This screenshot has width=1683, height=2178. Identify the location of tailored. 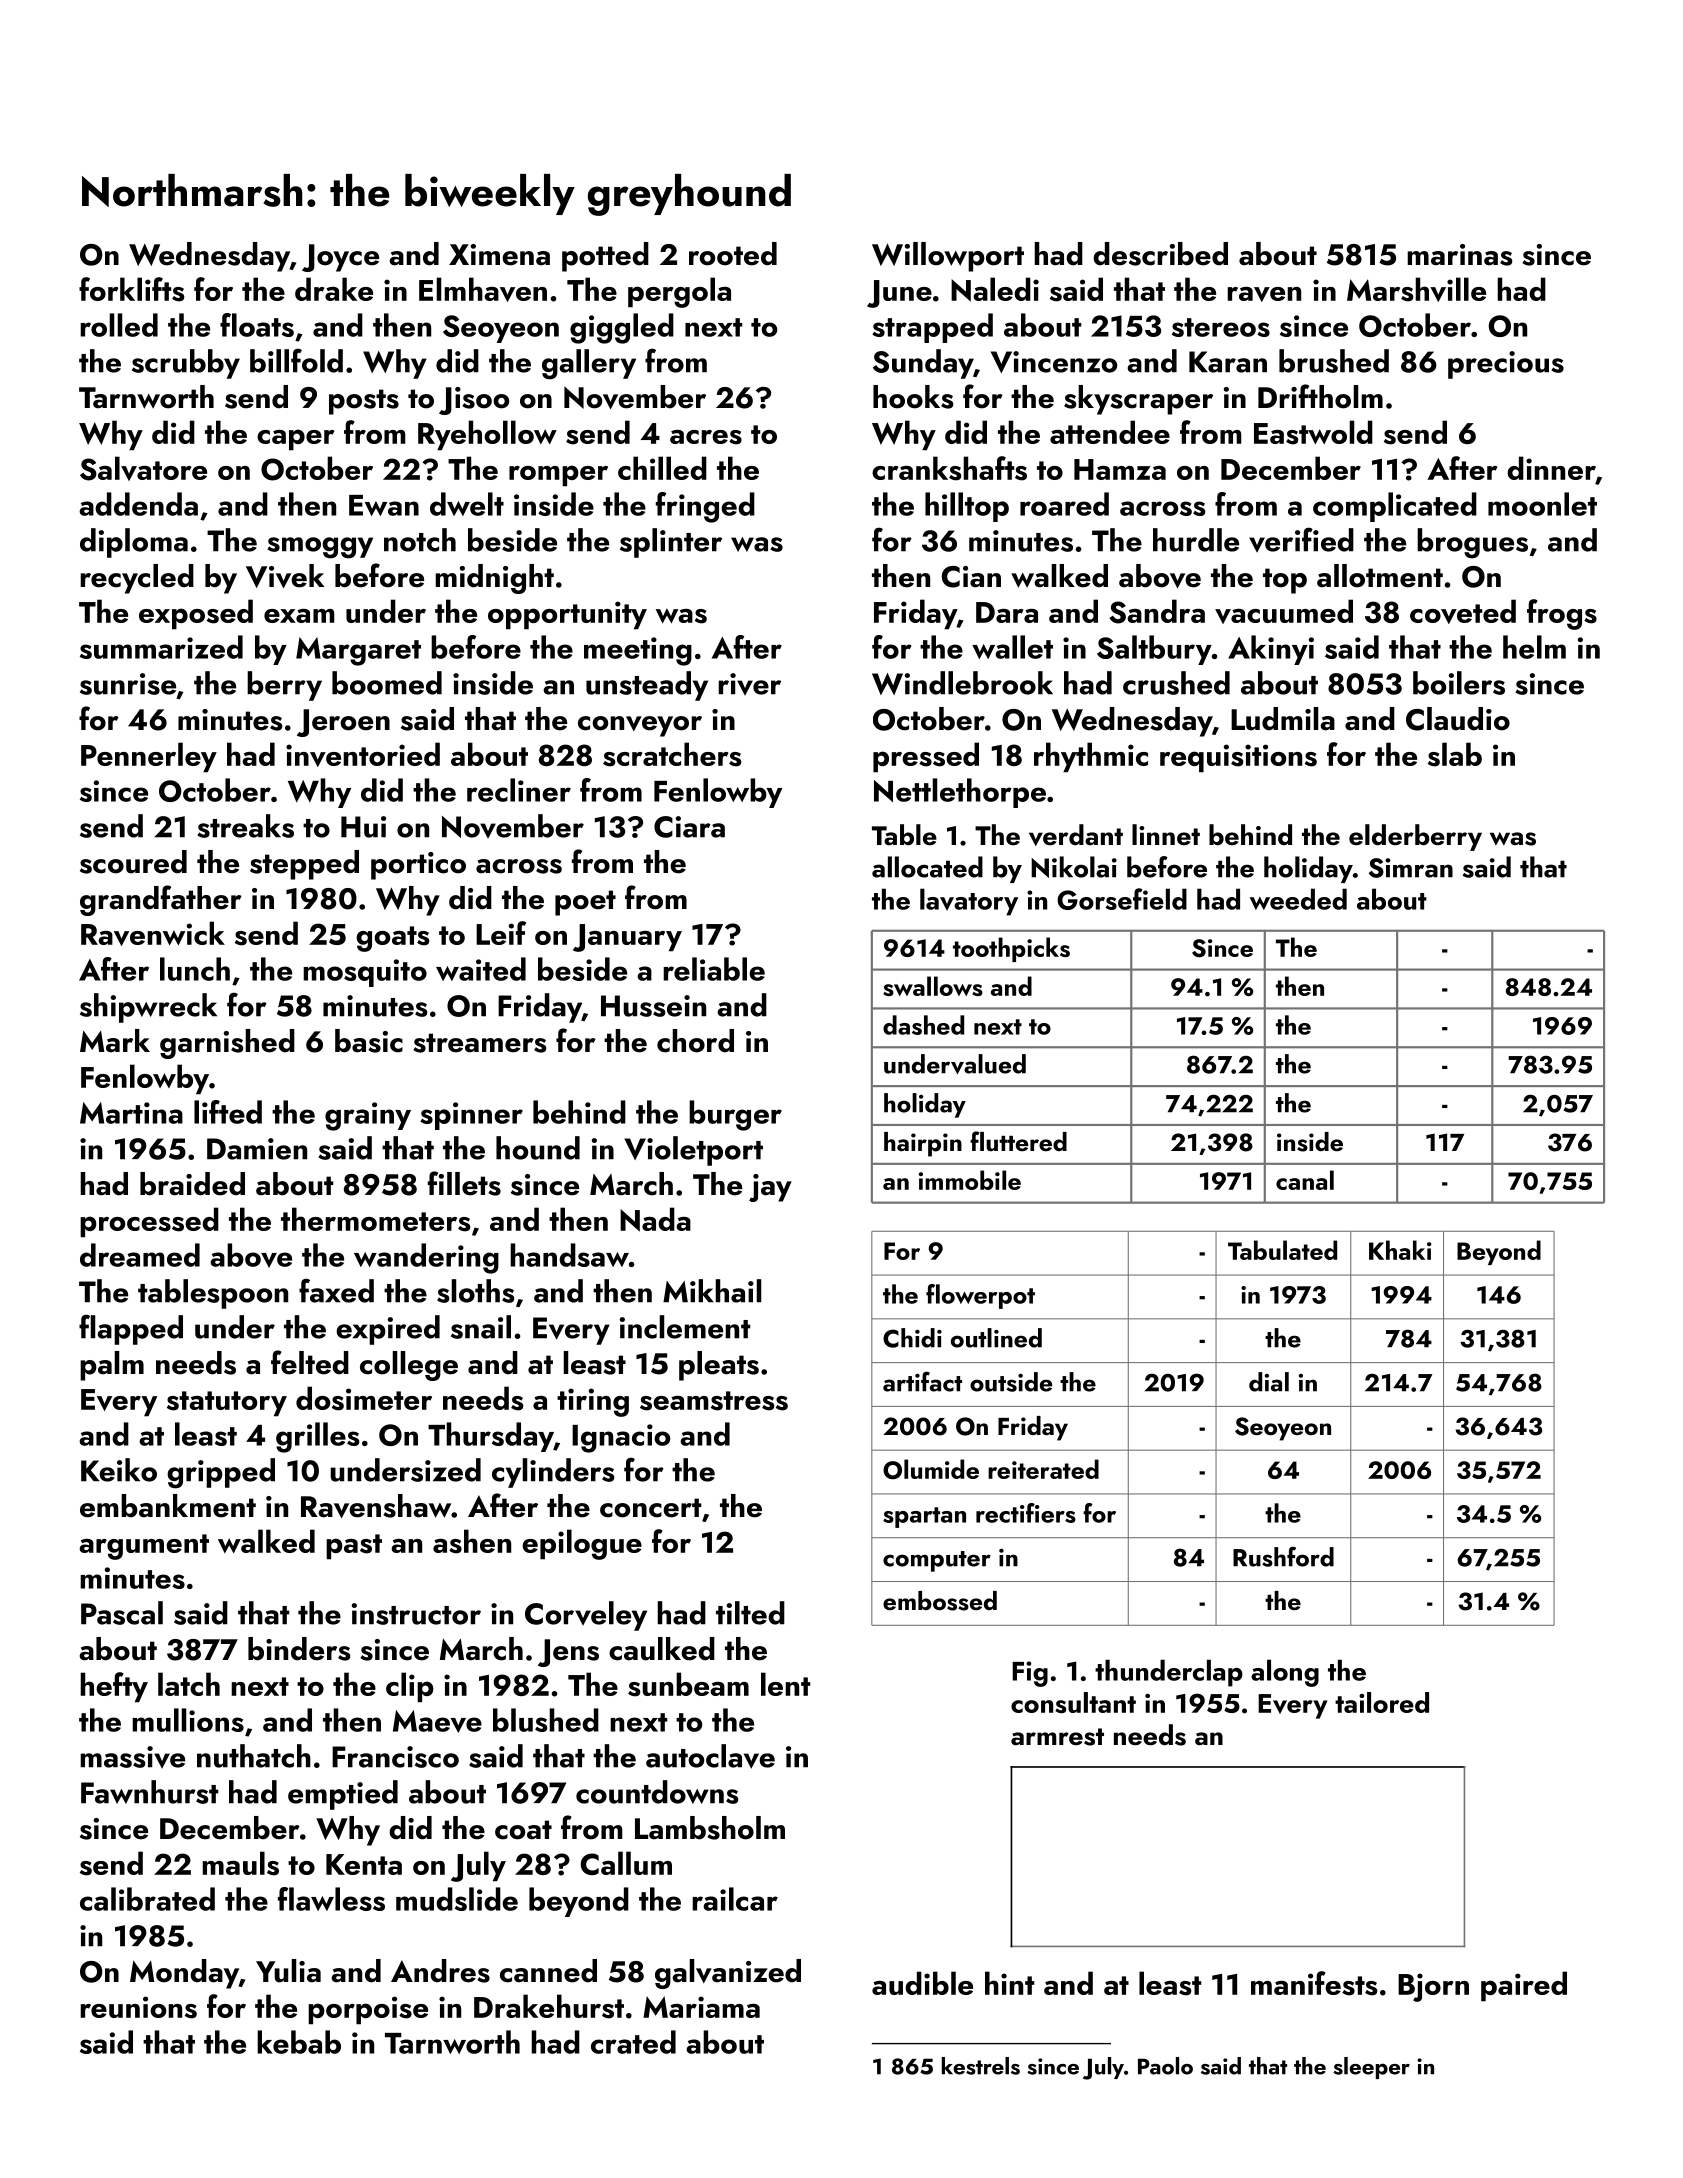
(1382, 1702).
